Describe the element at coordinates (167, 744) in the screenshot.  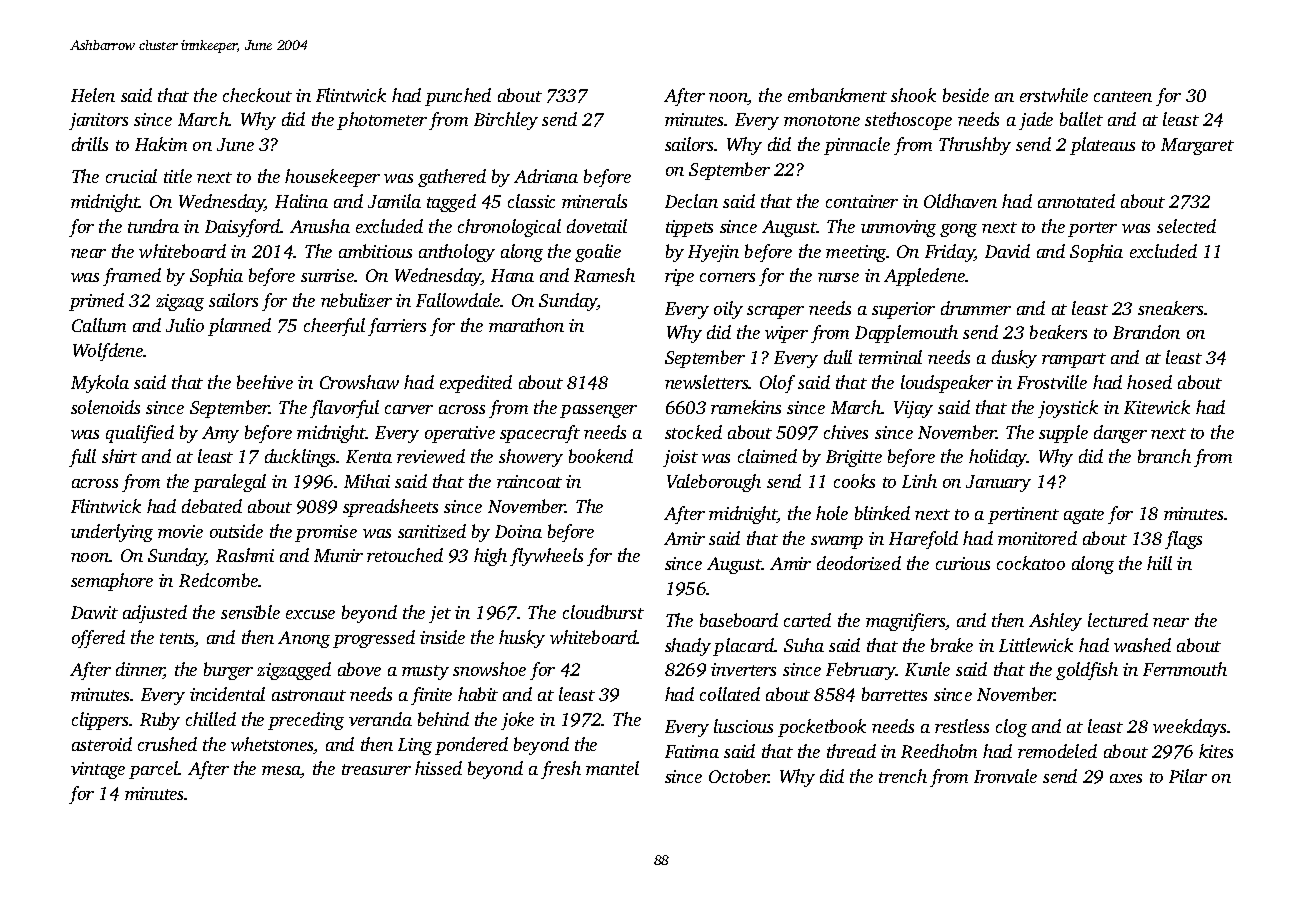
I see `crushed` at that location.
